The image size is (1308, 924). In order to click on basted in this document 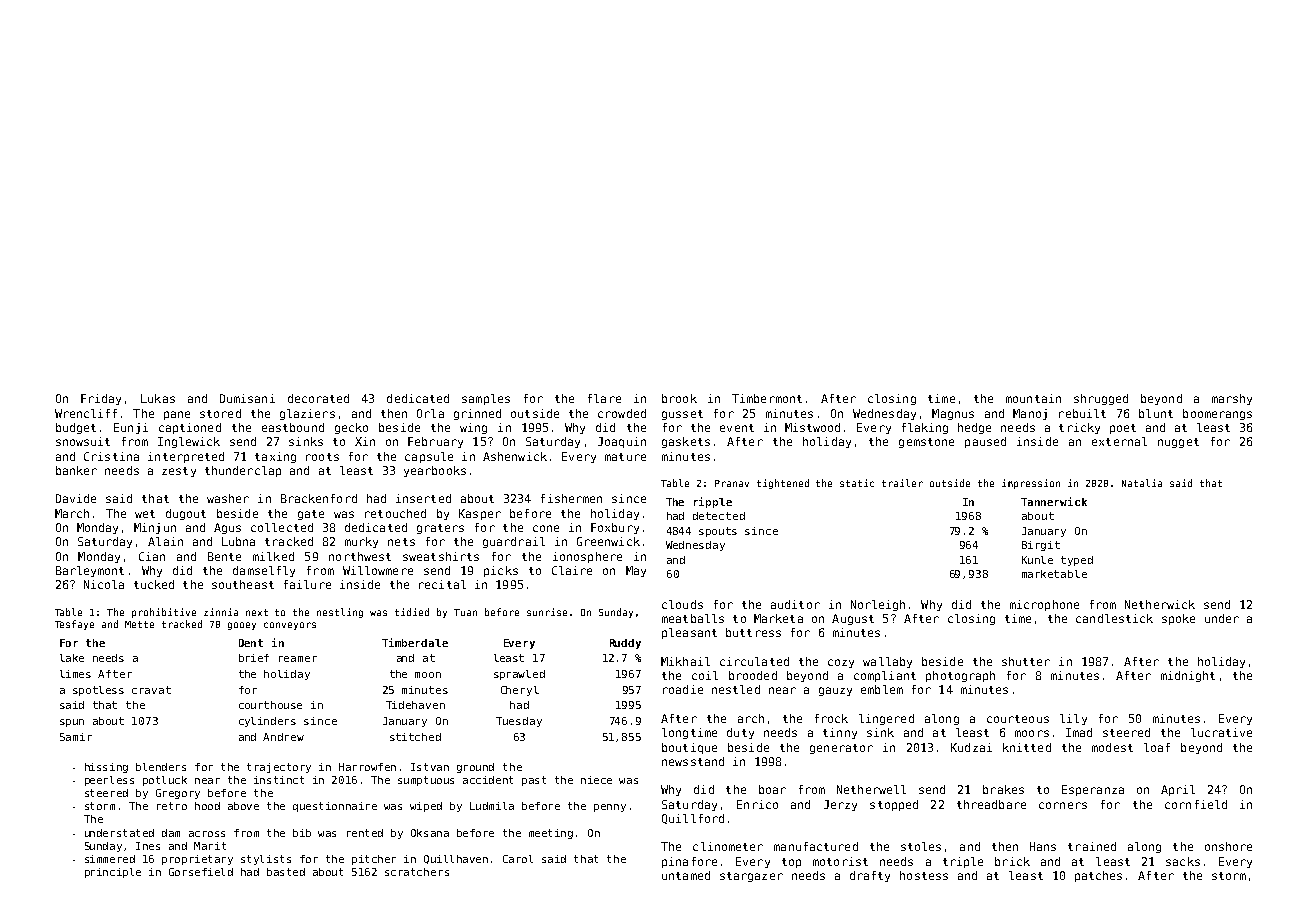, I will do `click(286, 872)`.
